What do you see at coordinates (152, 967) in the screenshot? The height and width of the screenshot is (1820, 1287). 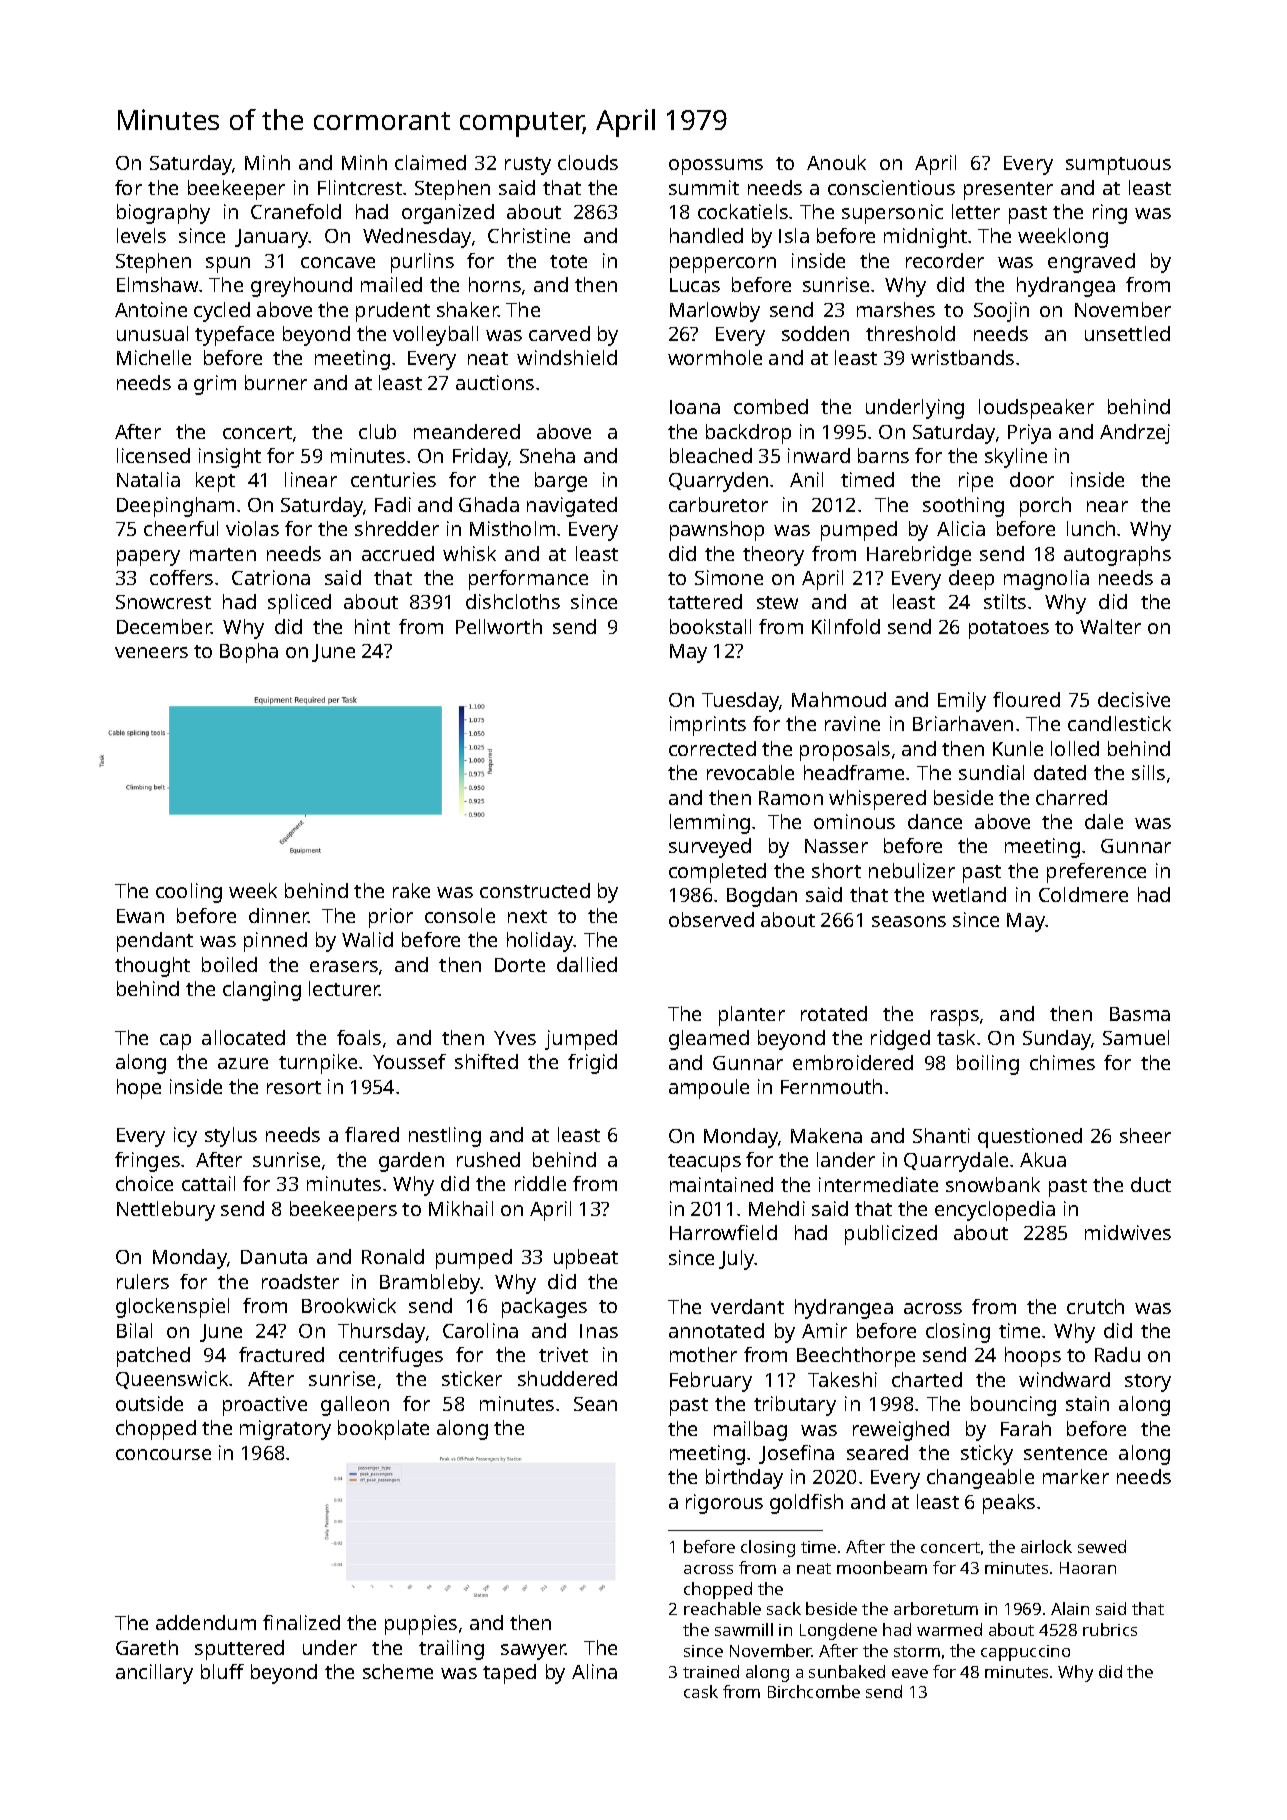 I see `thought` at bounding box center [152, 967].
